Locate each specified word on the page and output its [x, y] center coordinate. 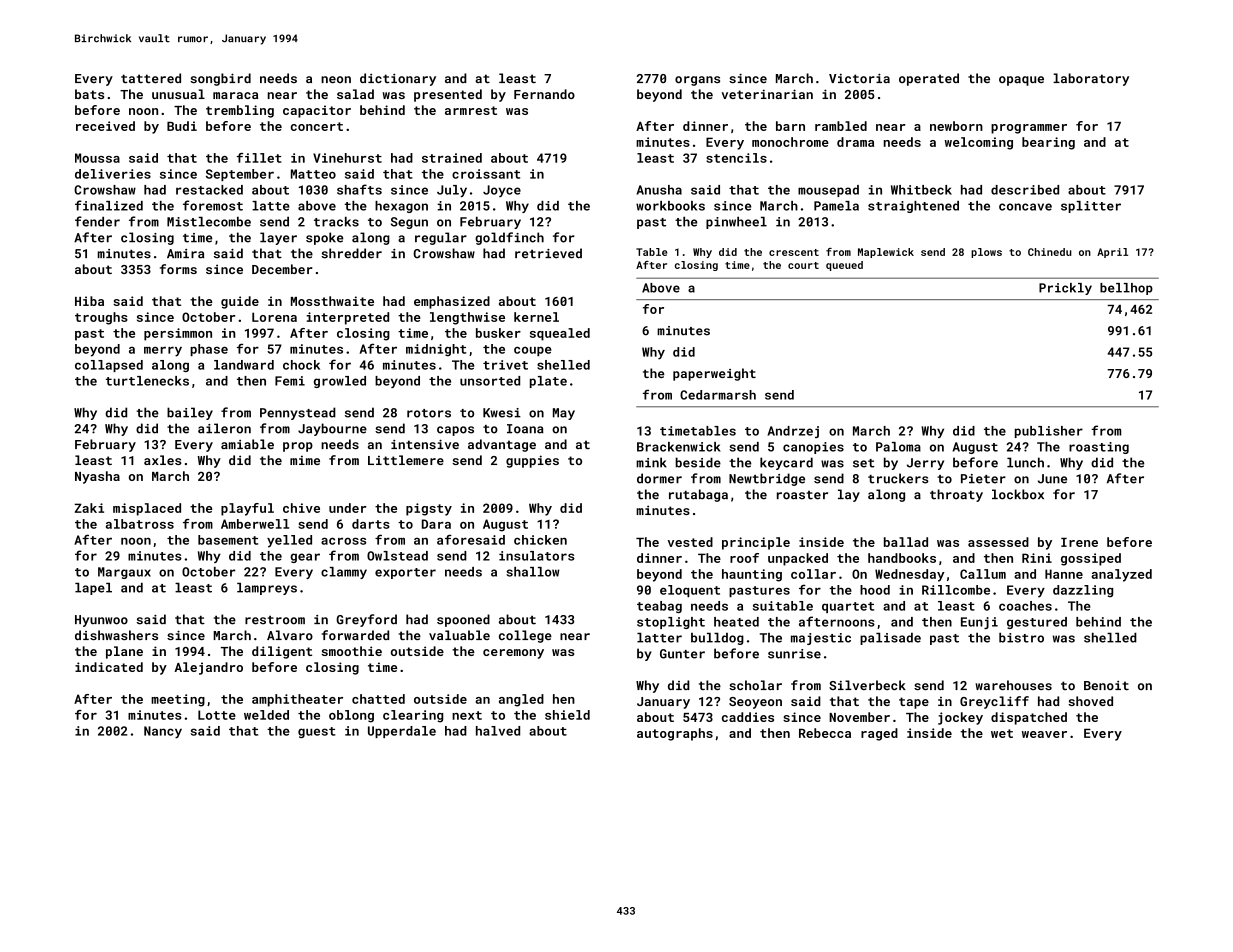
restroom [275, 620]
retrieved [548, 253]
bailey [190, 413]
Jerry [925, 464]
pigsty [429, 509]
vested [690, 542]
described [1025, 190]
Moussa [97, 158]
